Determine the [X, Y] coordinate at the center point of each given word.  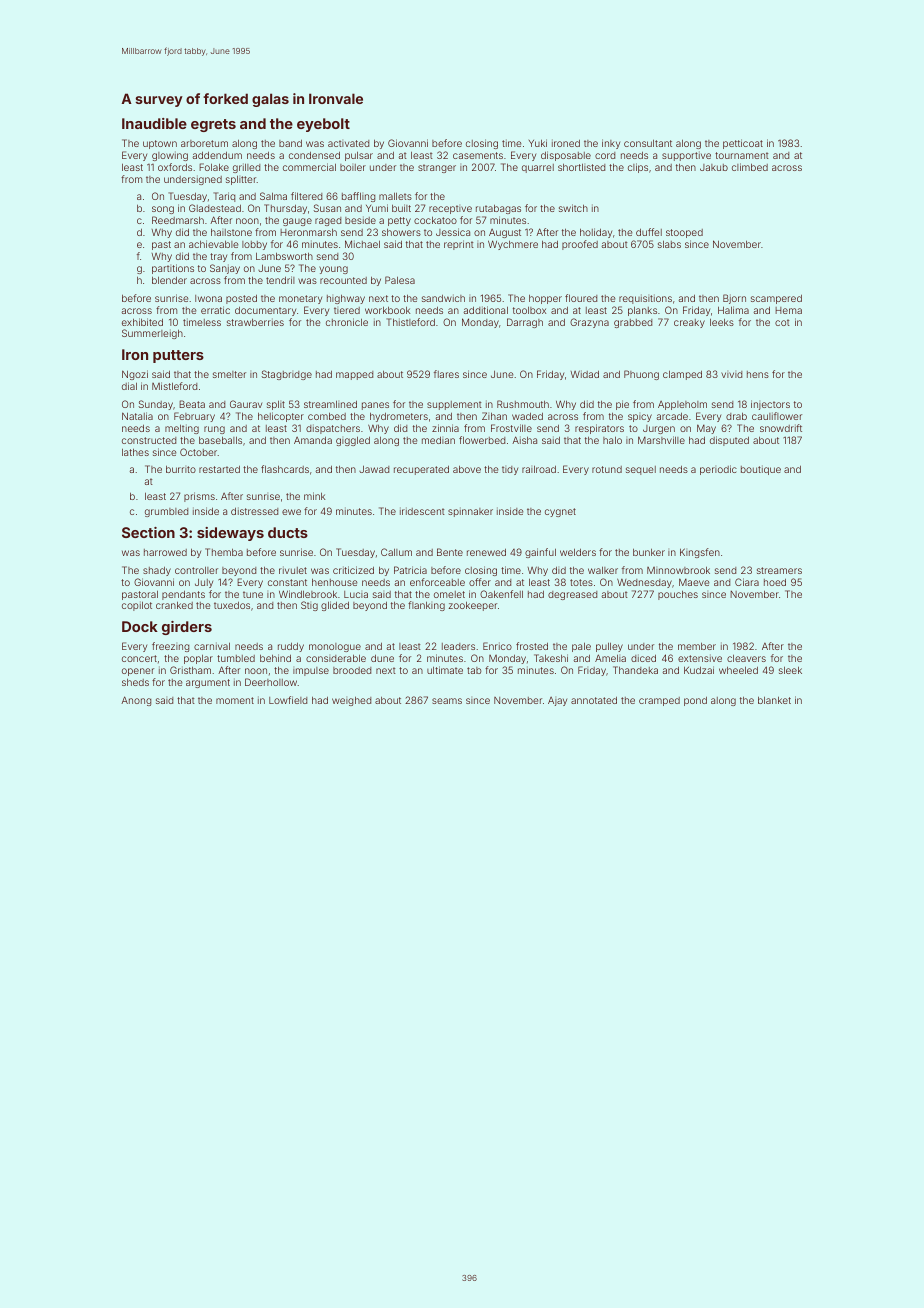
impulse [311, 671]
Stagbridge [287, 375]
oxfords [175, 167]
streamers [779, 570]
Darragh [525, 323]
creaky [689, 323]
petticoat [743, 144]
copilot [137, 606]
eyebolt [323, 125]
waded [527, 416]
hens [758, 374]
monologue [335, 647]
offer [480, 582]
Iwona [208, 298]
